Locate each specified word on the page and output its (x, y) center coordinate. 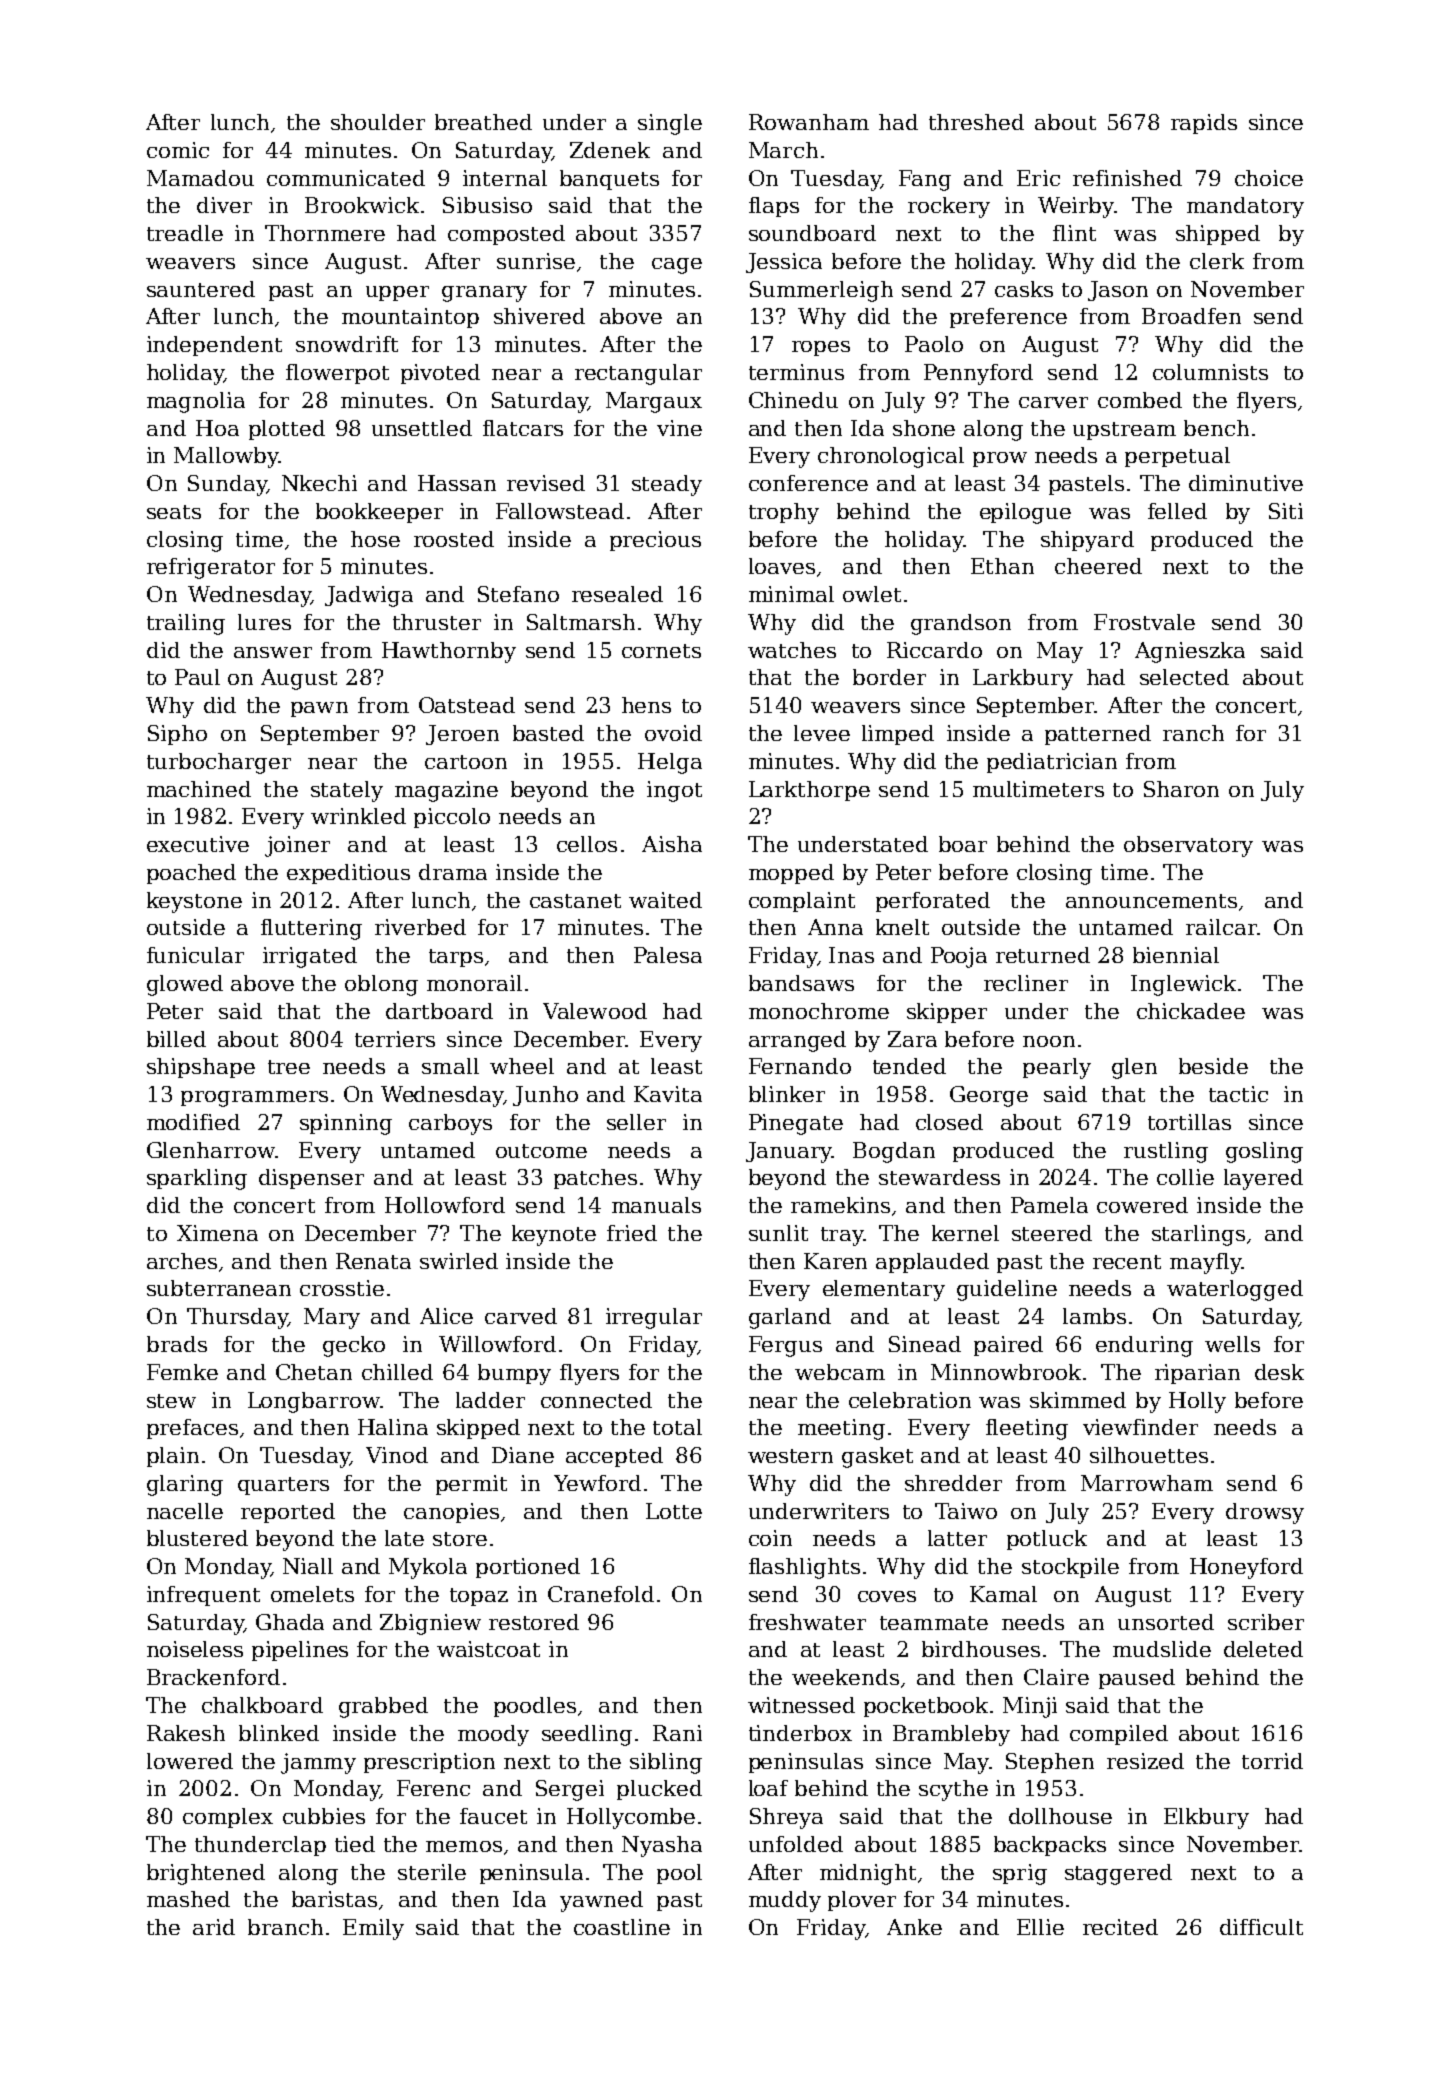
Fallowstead (560, 511)
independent (214, 346)
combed (1140, 400)
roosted (454, 539)
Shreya (786, 1818)
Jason (1118, 291)
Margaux (654, 402)
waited (665, 900)
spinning (346, 1124)
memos (464, 1846)
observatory (1188, 846)
